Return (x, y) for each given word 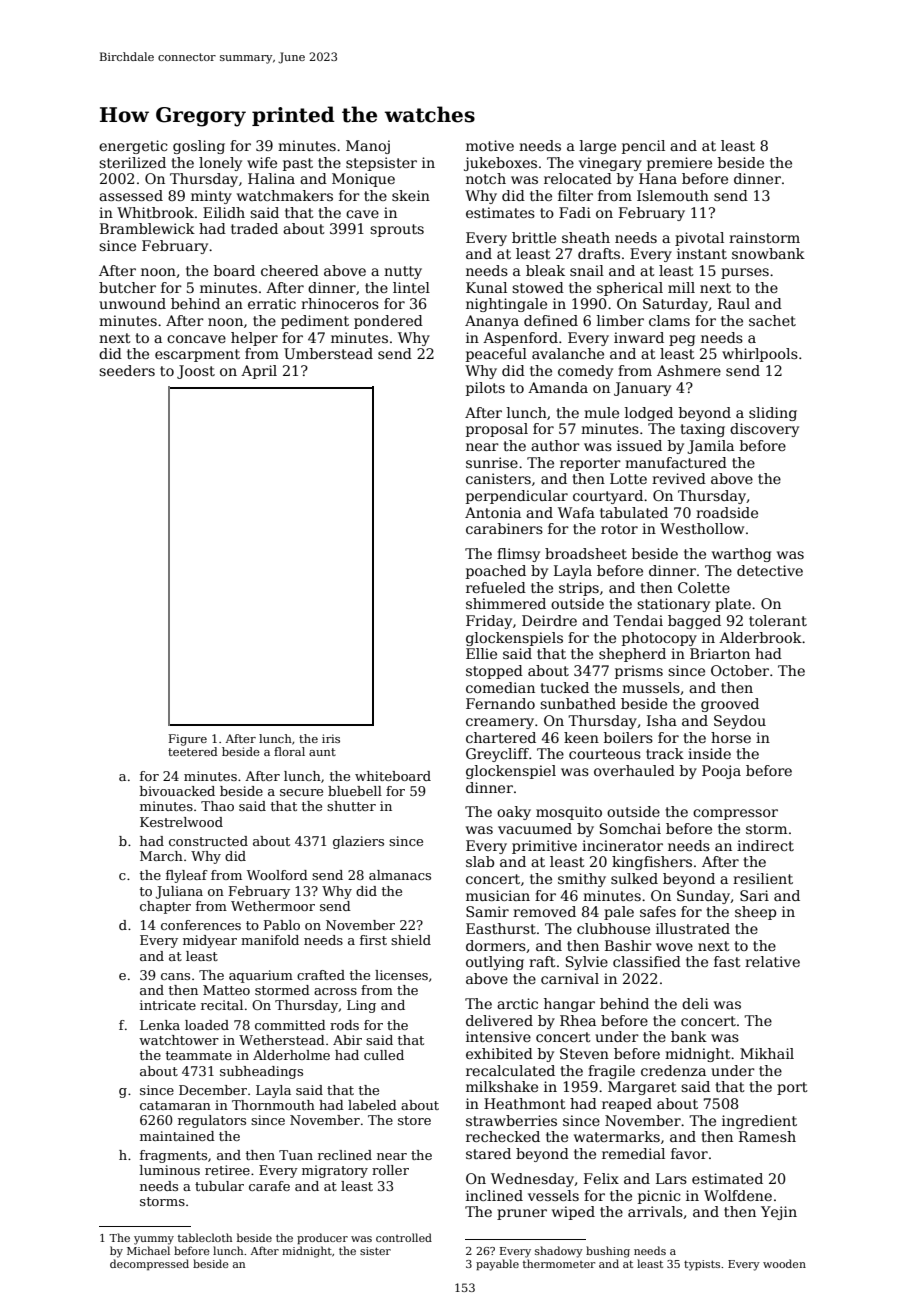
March (161, 856)
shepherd (632, 655)
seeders (127, 370)
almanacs (400, 875)
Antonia (493, 512)
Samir (487, 911)
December (213, 1090)
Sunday (704, 897)
